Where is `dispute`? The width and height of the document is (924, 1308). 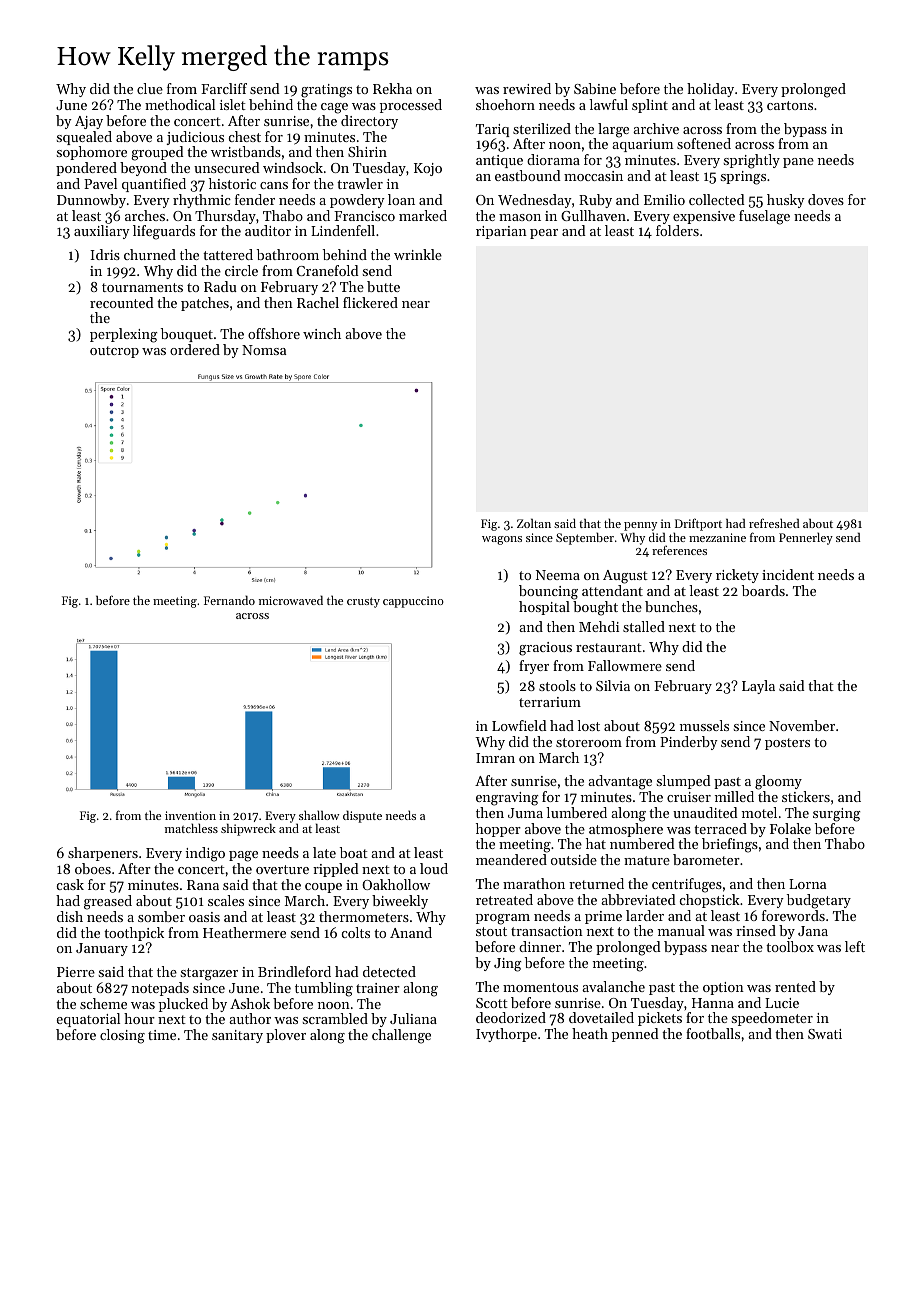
dispute is located at coordinates (362, 816).
